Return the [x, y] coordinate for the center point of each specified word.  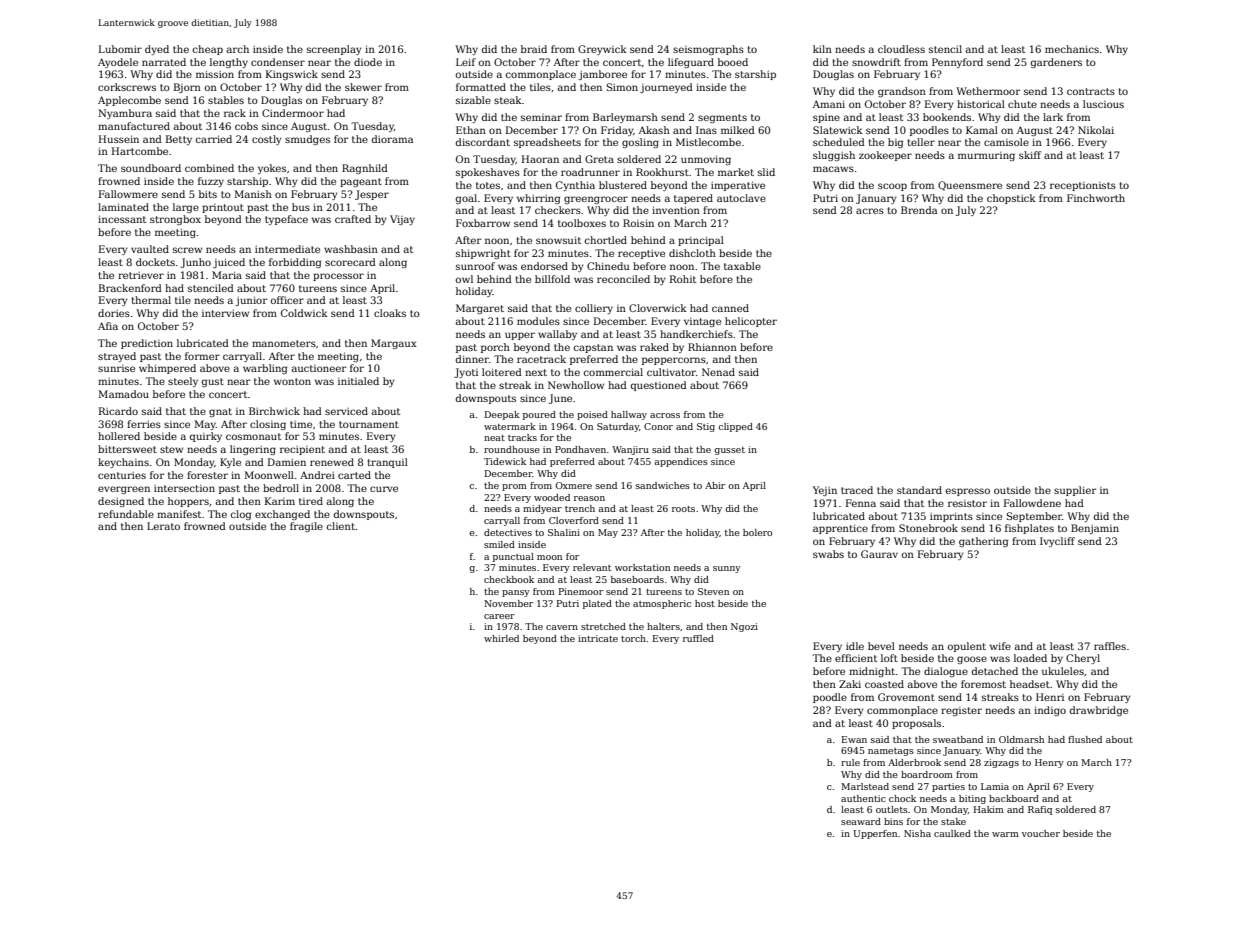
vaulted [150, 249]
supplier [1075, 491]
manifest [179, 514]
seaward [861, 821]
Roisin [638, 223]
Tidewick [505, 461]
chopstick [1011, 199]
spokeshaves [488, 173]
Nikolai [1096, 130]
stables [226, 100]
